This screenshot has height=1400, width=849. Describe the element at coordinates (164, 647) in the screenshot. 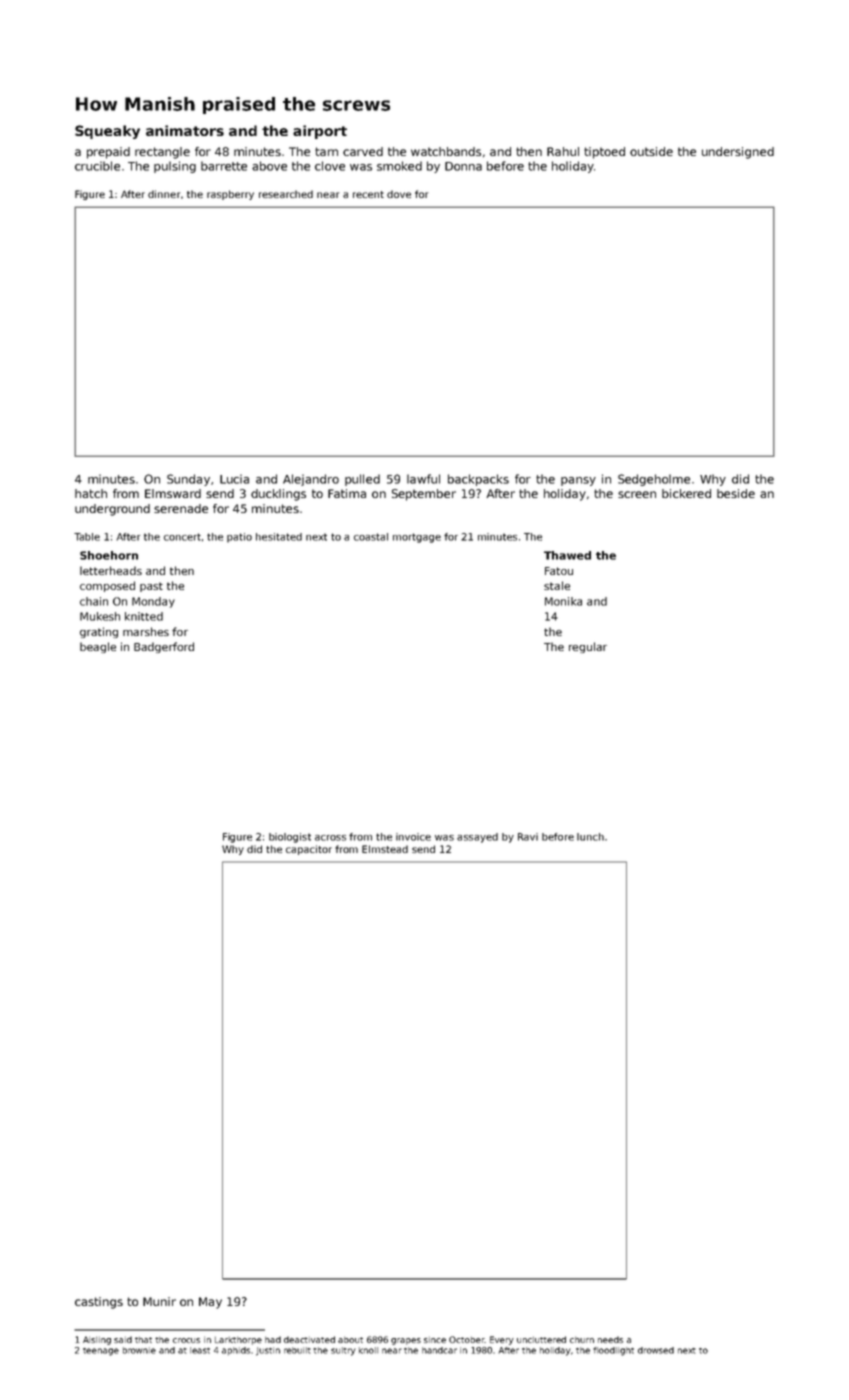

I see `Badgerford` at that location.
